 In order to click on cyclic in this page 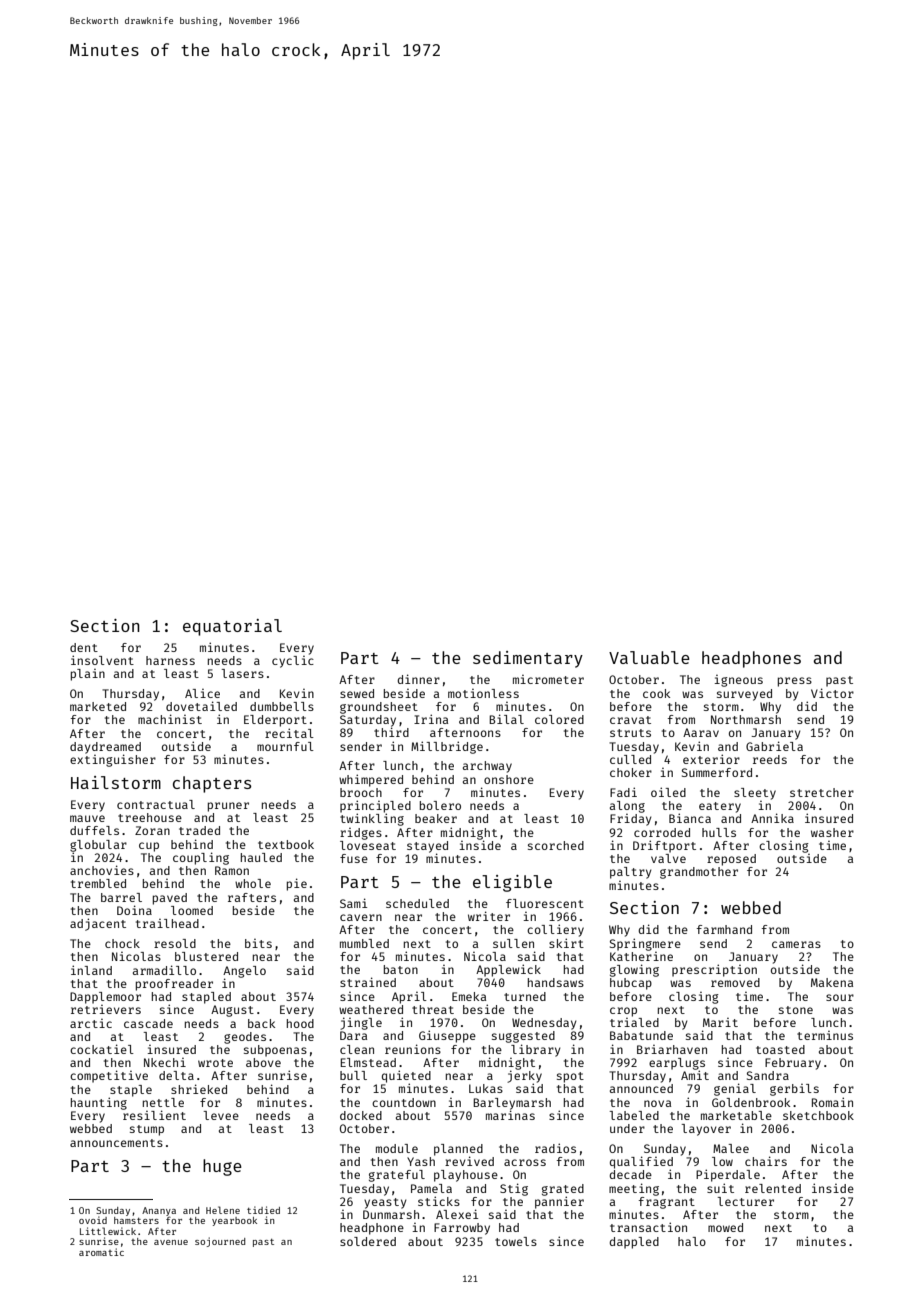, I will do `click(293, 662)`.
